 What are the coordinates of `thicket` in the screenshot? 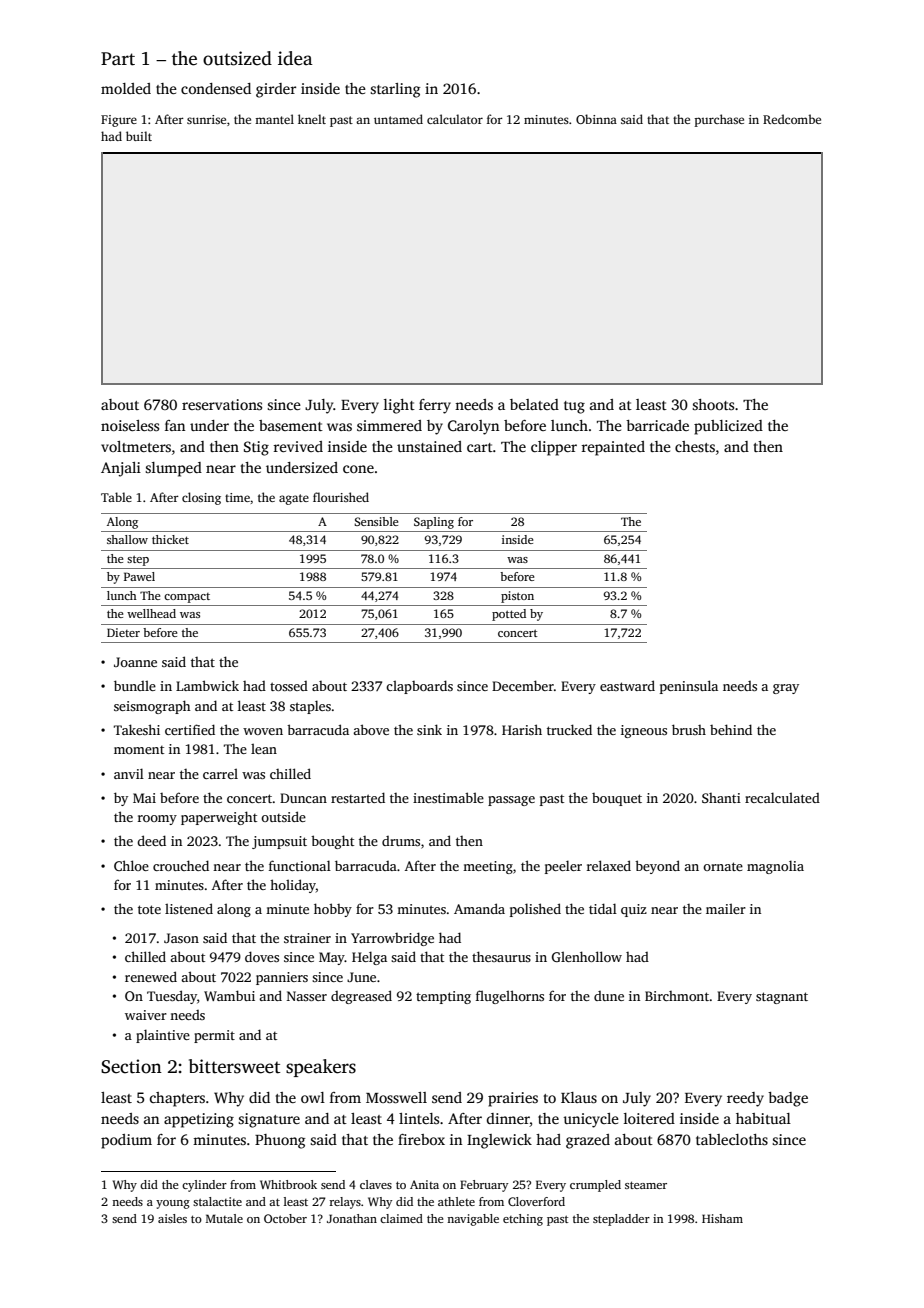 It's located at (170, 539).
